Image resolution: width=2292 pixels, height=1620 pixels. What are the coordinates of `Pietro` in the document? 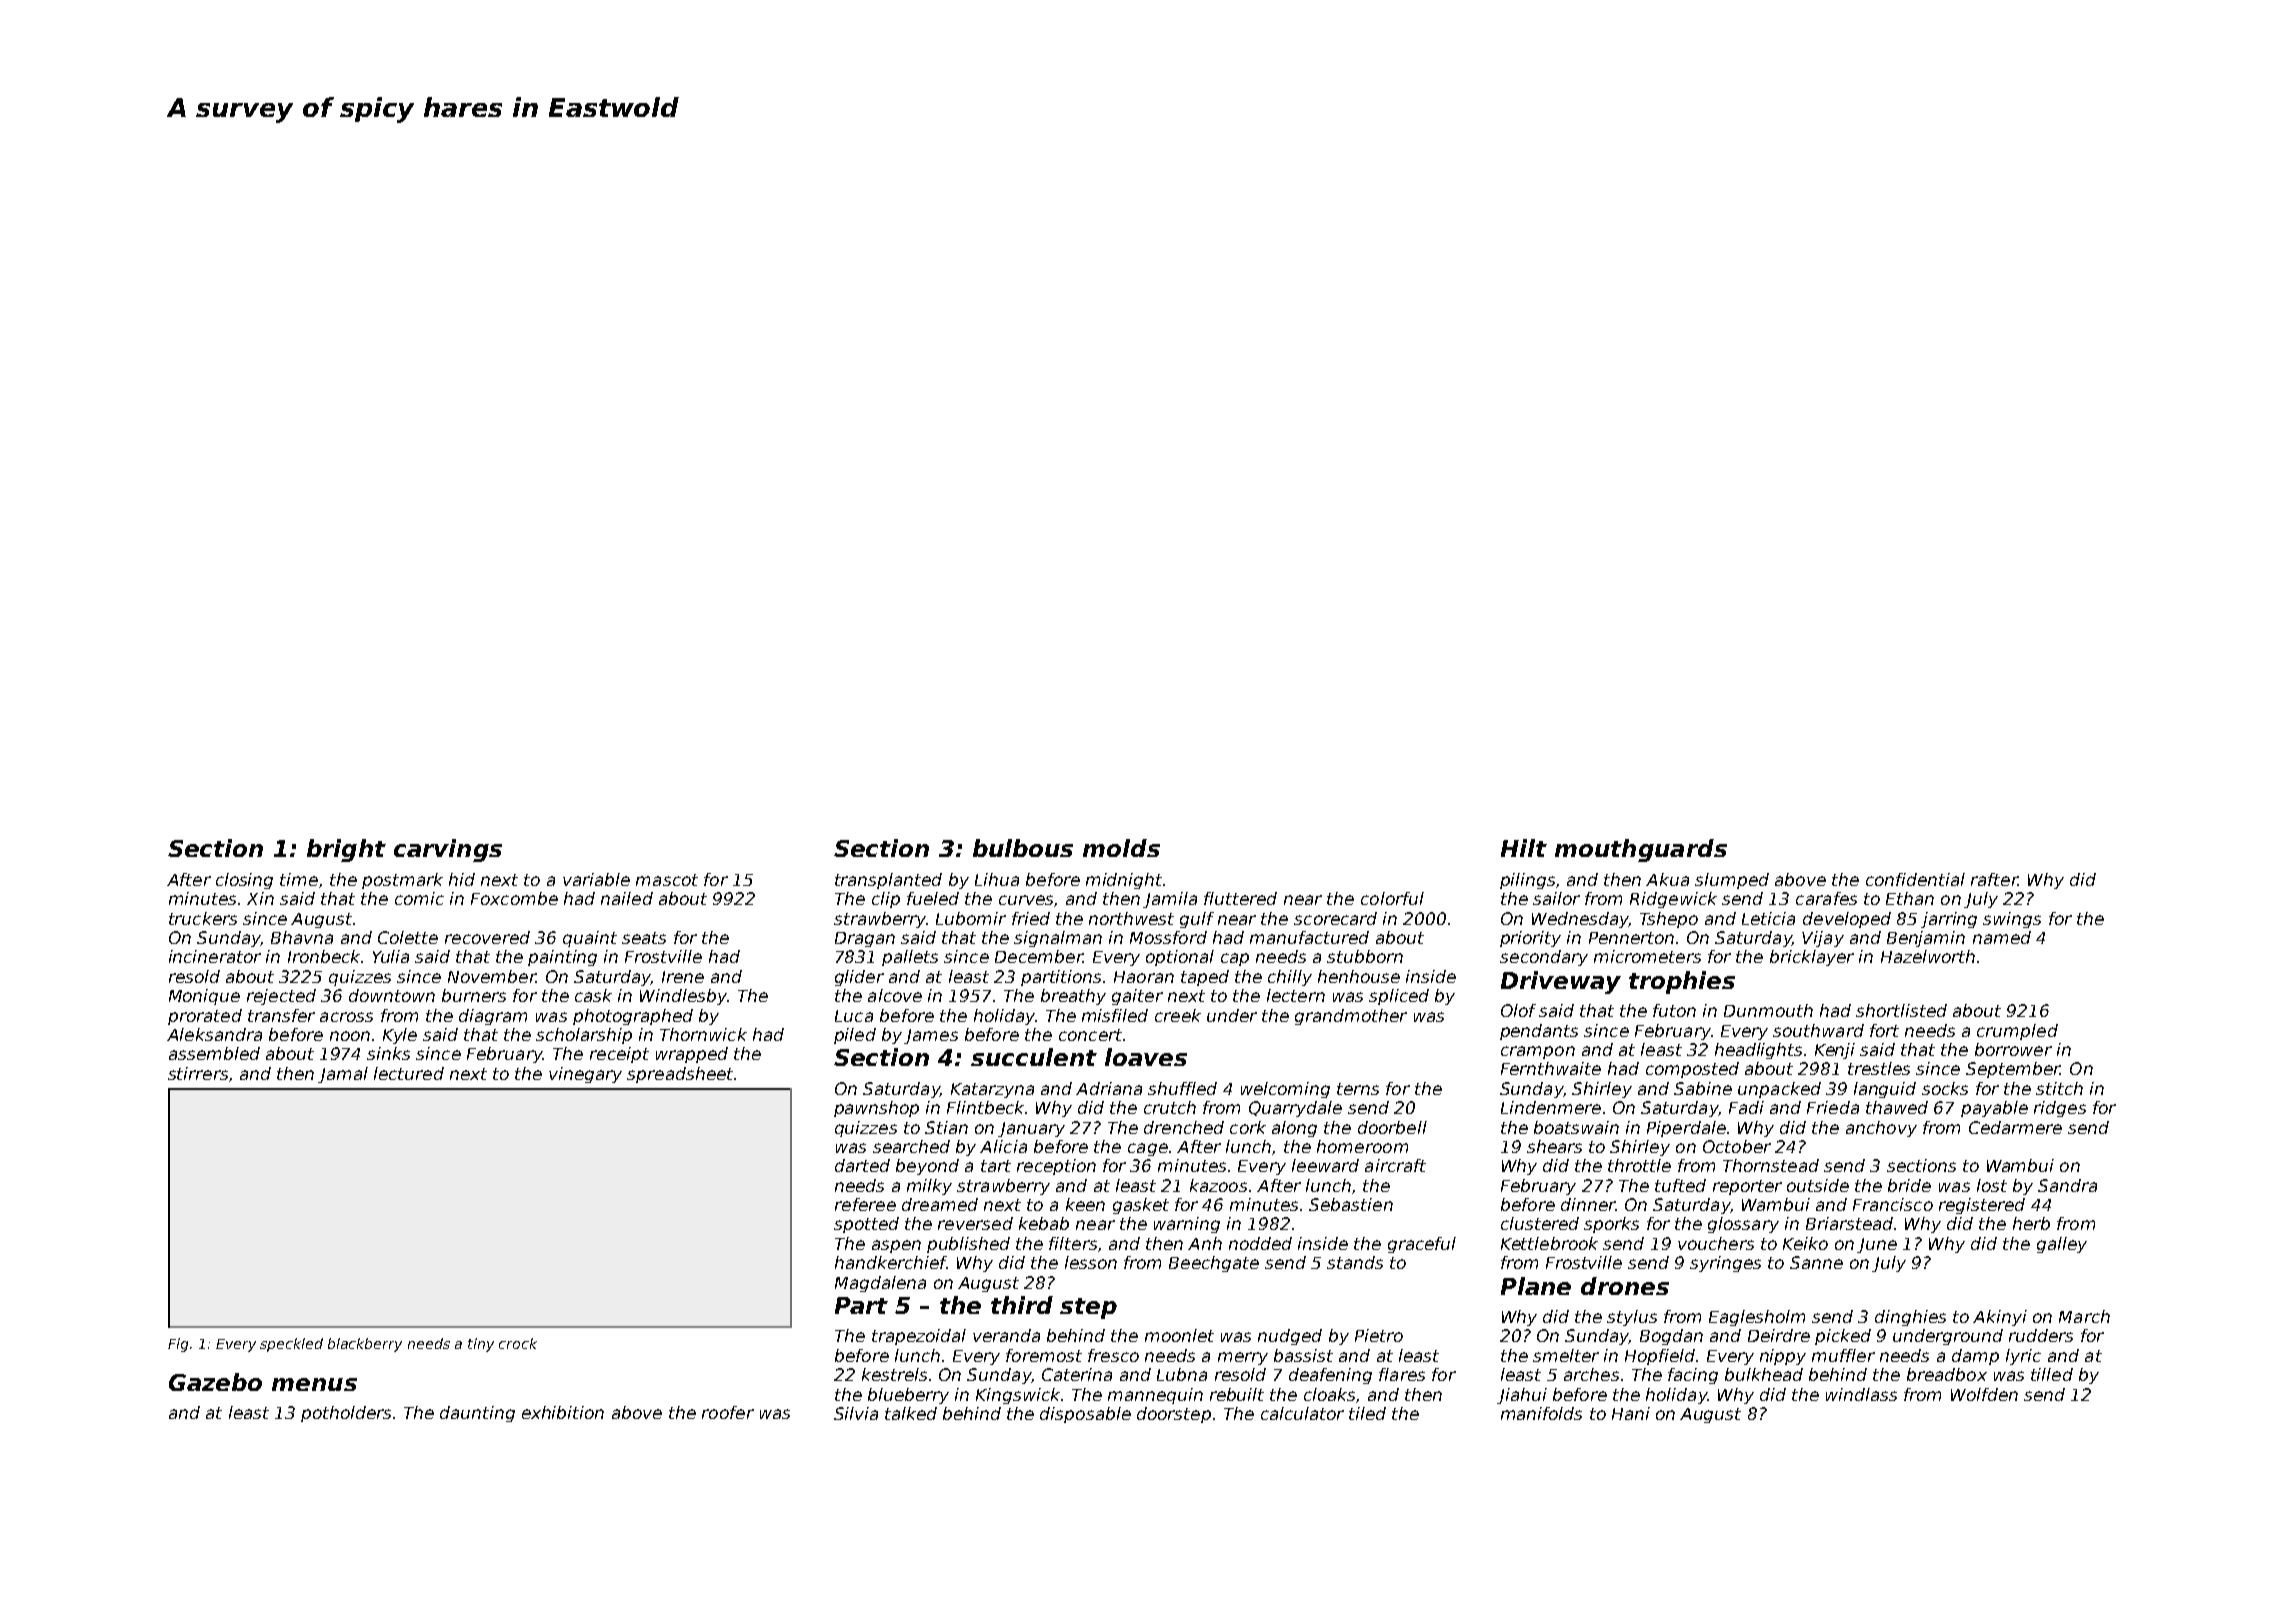 It's located at (1379, 1335).
